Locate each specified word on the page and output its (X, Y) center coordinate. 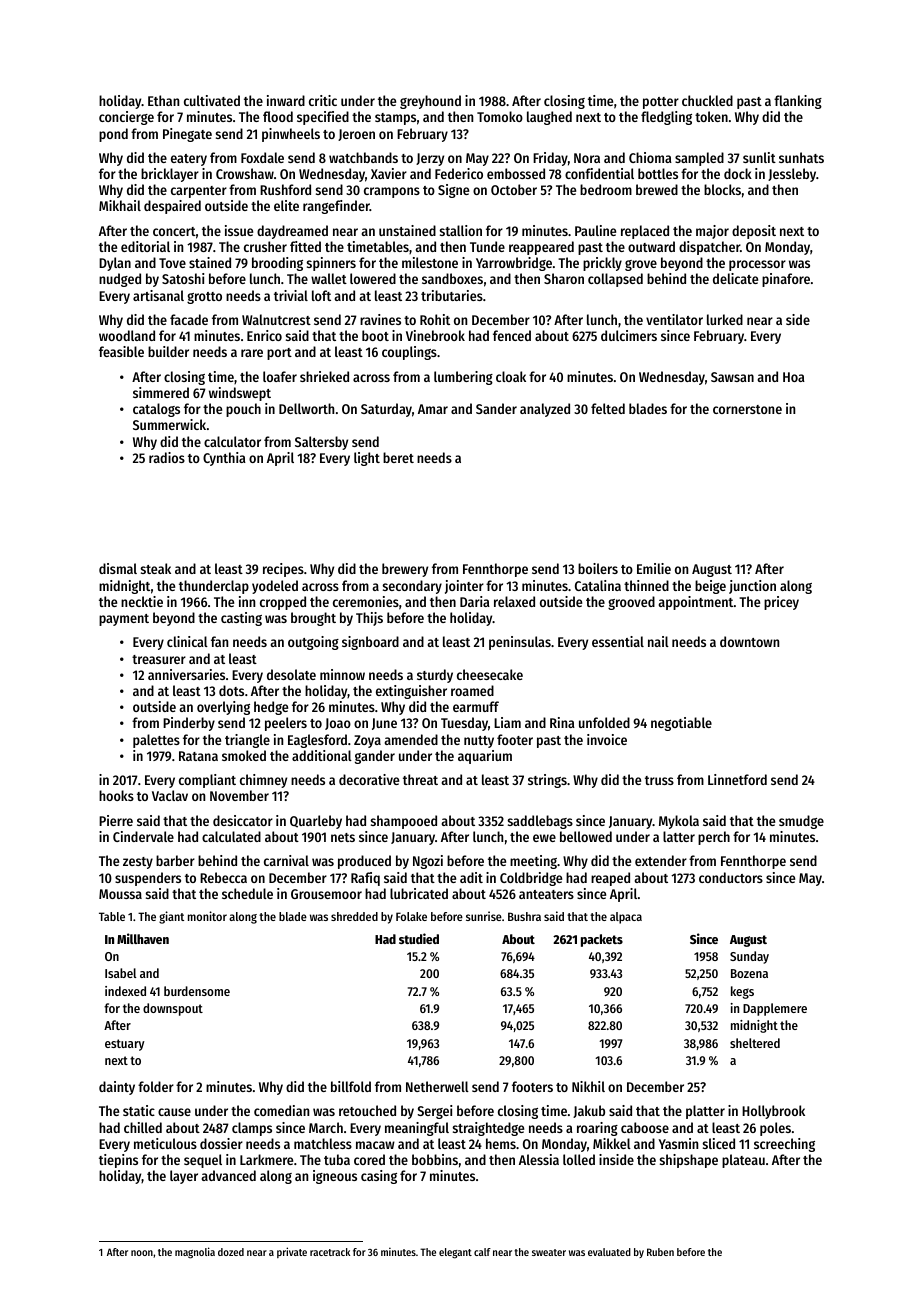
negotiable (681, 724)
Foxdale (262, 157)
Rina (562, 722)
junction (752, 587)
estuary (125, 1045)
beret (398, 457)
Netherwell (437, 1086)
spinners (331, 264)
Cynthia (224, 459)
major (712, 232)
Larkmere (266, 1159)
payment (124, 620)
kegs (742, 992)
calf (482, 1252)
